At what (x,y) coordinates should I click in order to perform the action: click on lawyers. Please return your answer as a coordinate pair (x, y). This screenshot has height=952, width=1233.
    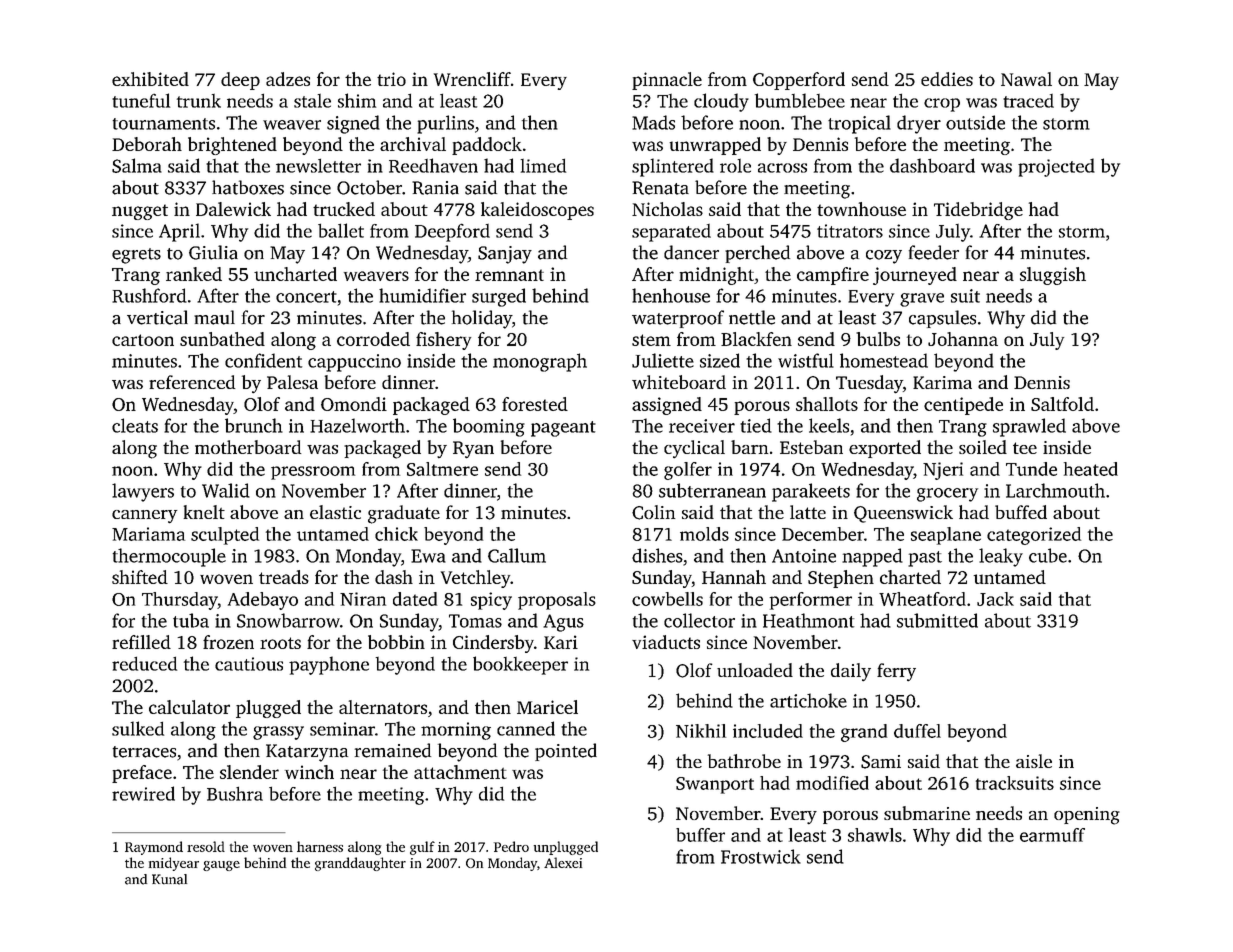
    Looking at the image, I should click on (143, 492).
